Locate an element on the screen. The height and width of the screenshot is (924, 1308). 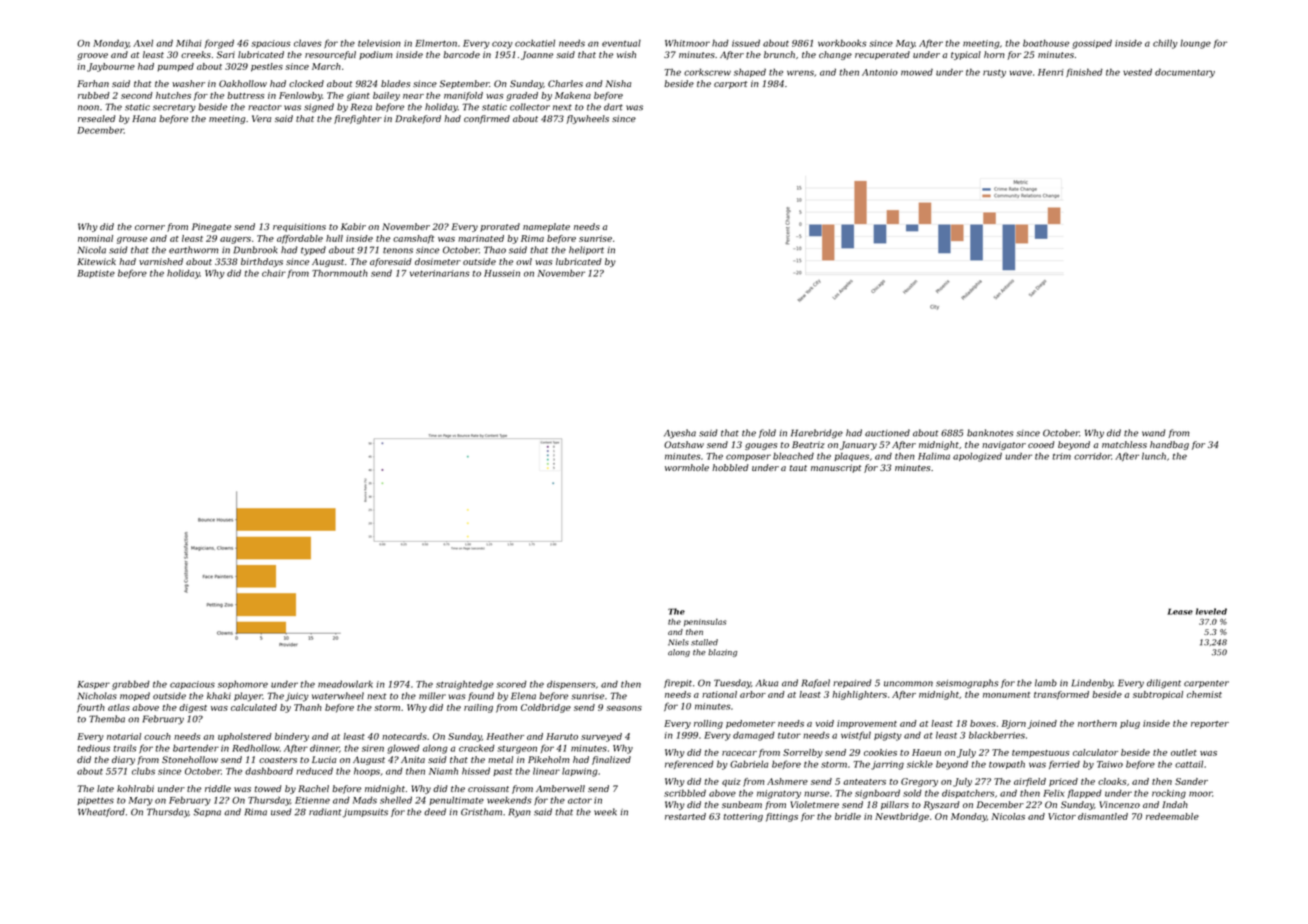
giant is located at coordinates (358, 96).
